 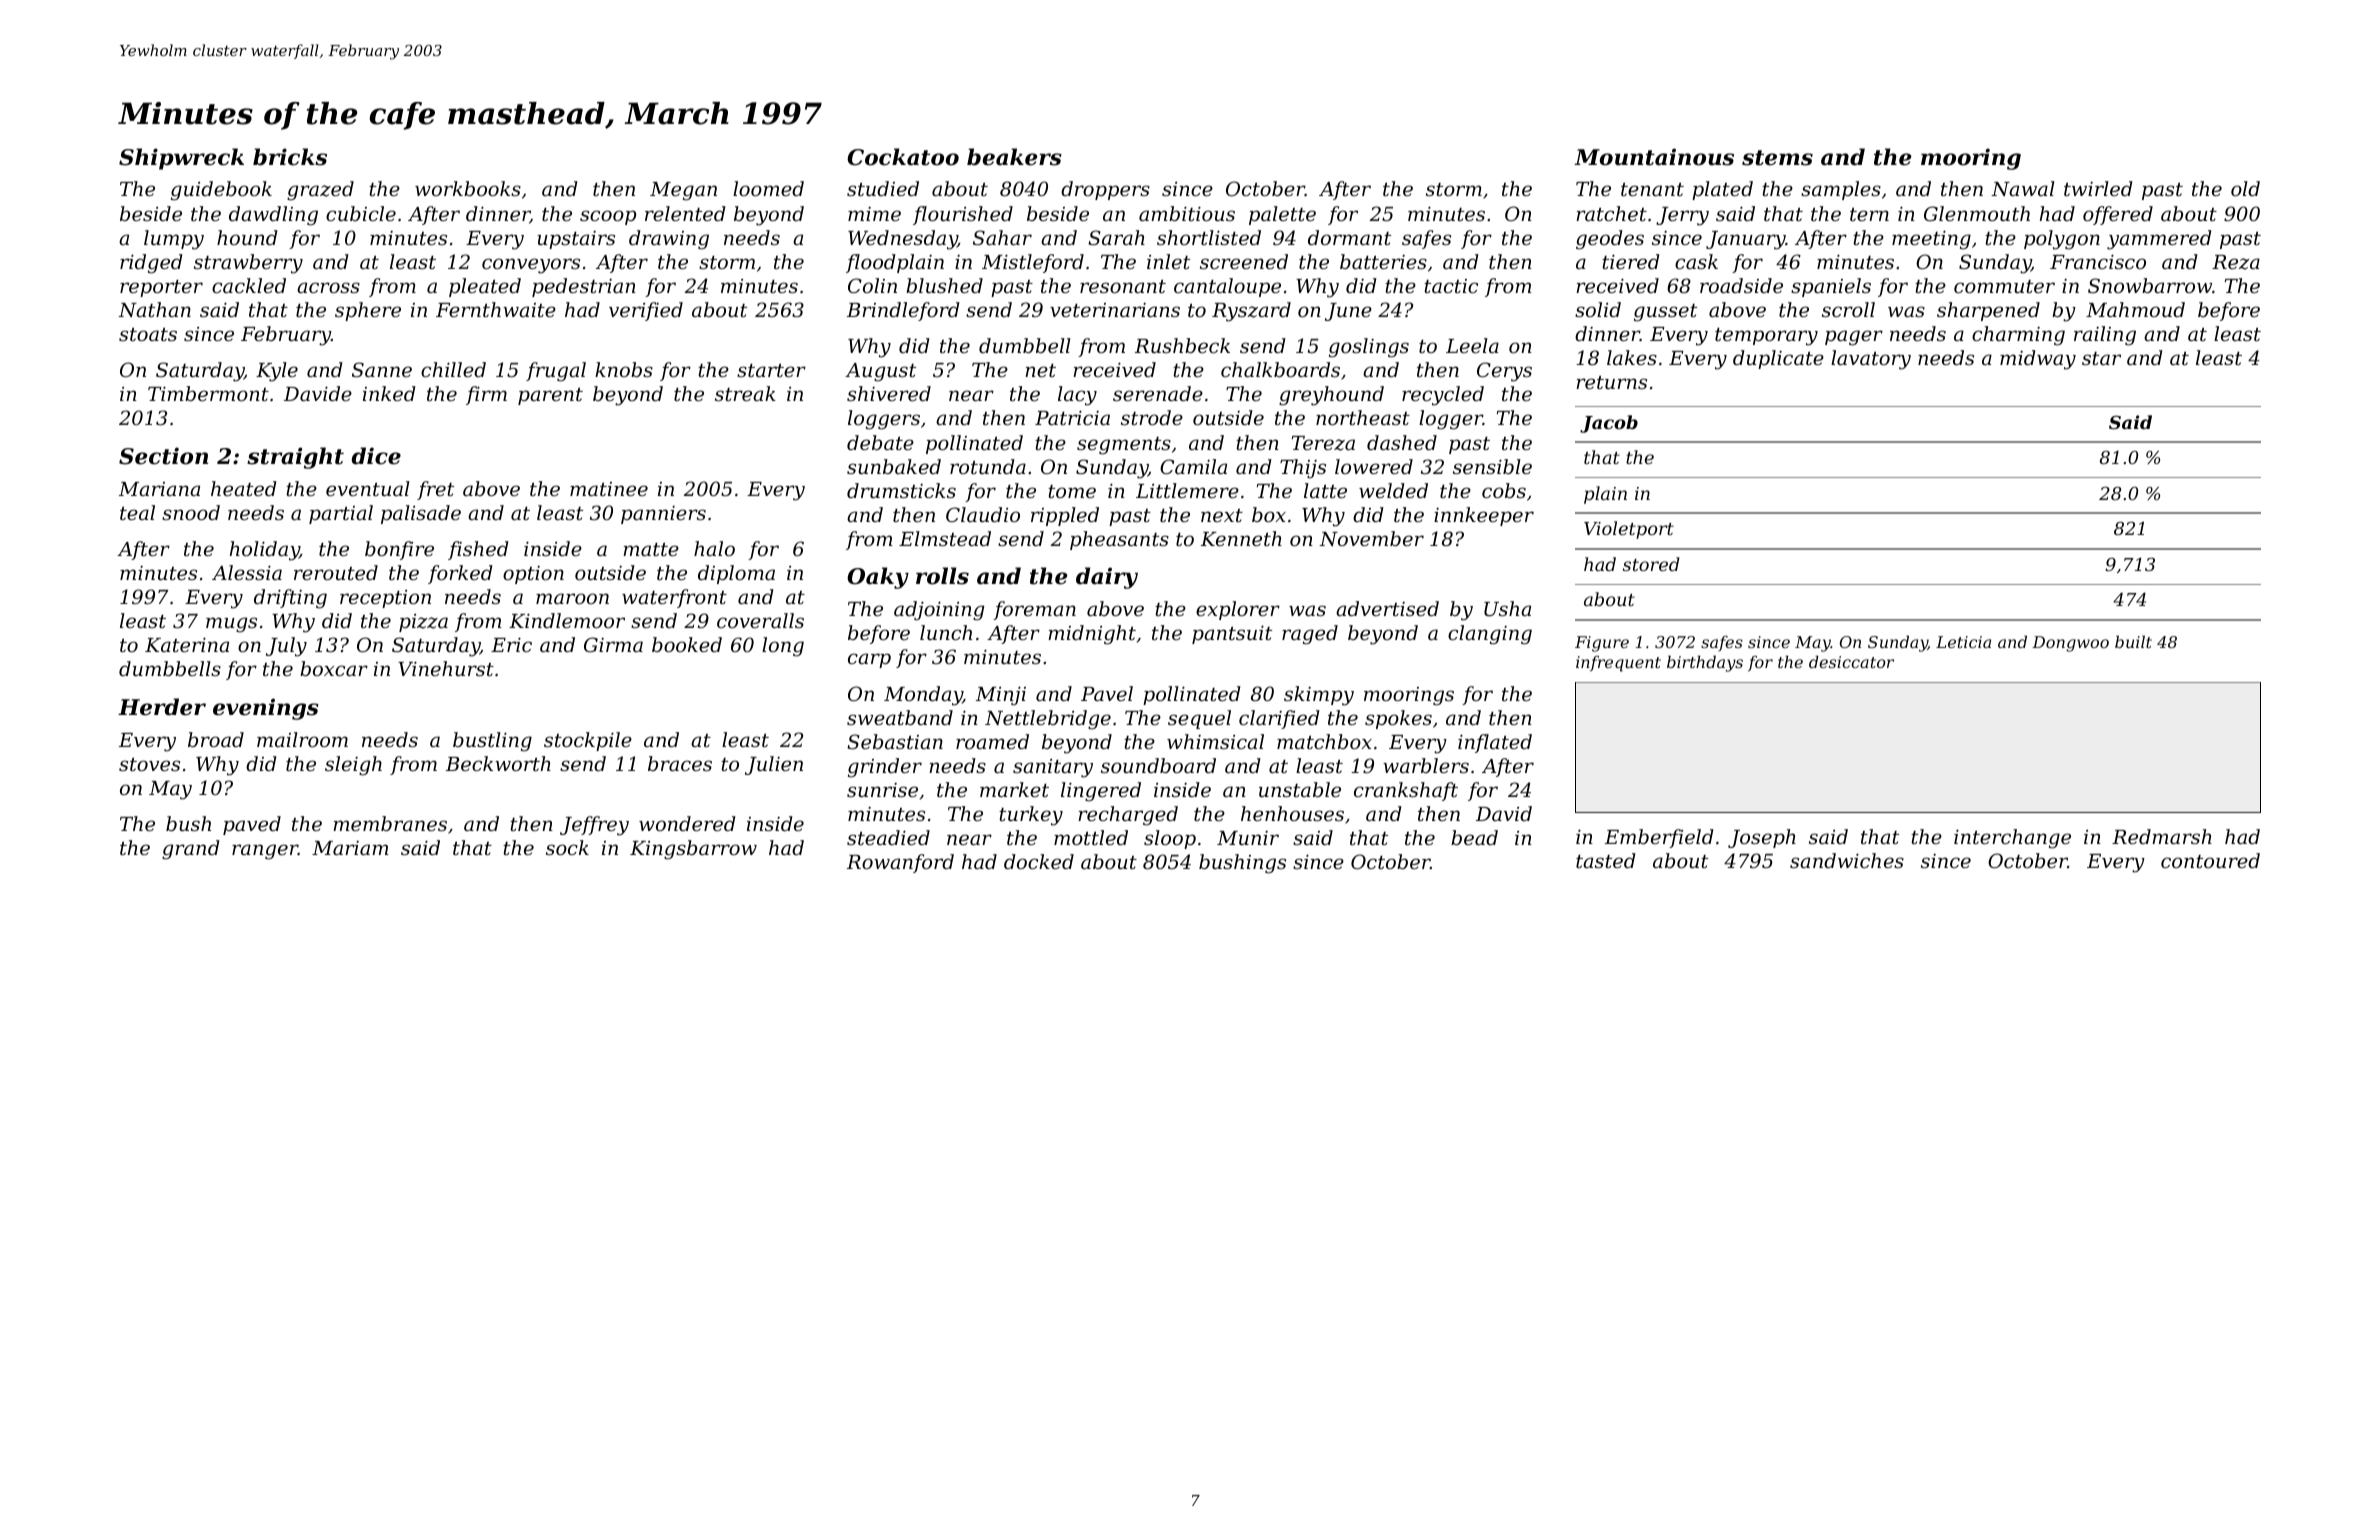 I want to click on rolls, so click(x=942, y=576).
